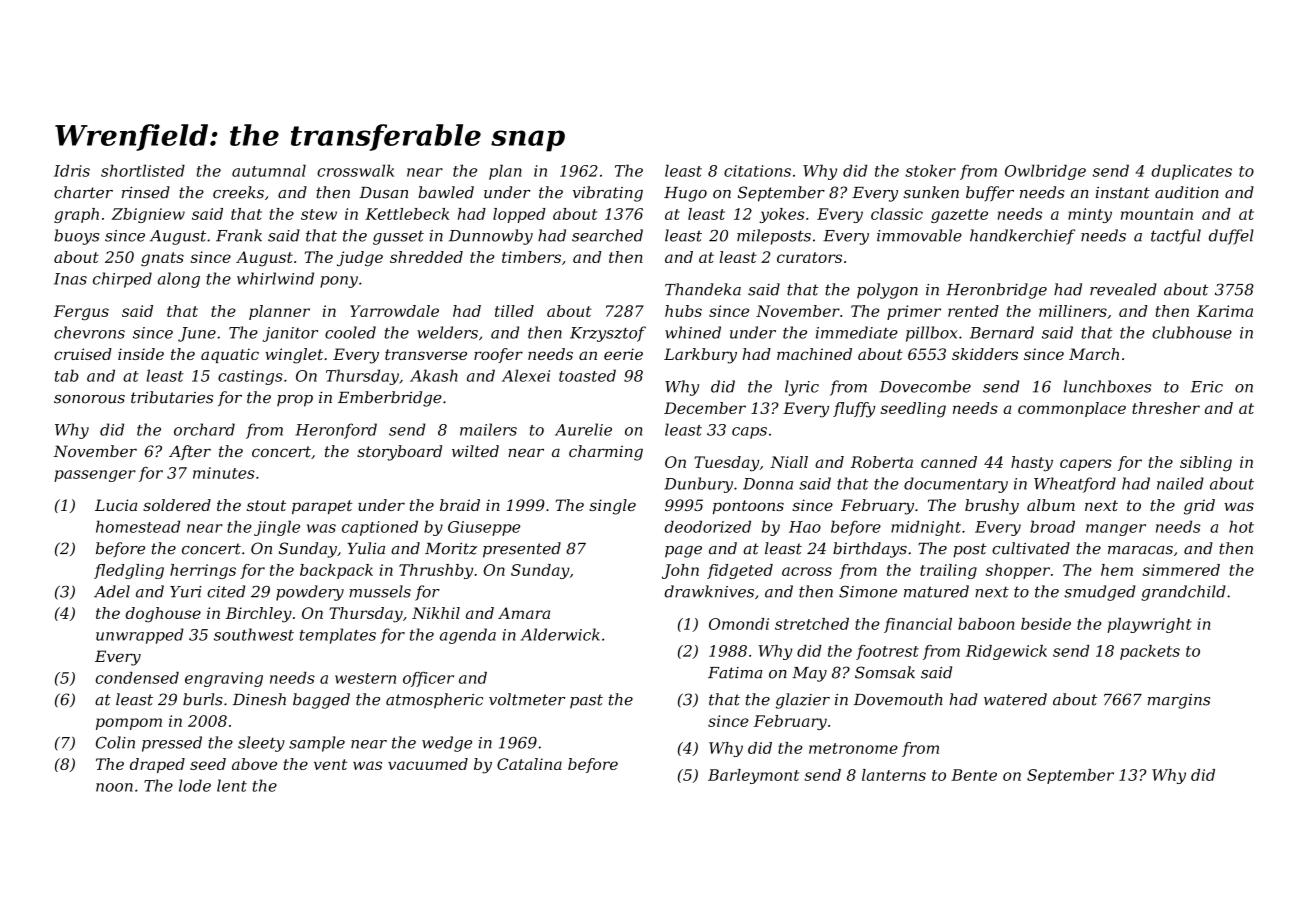  I want to click on duplicates, so click(1191, 172).
